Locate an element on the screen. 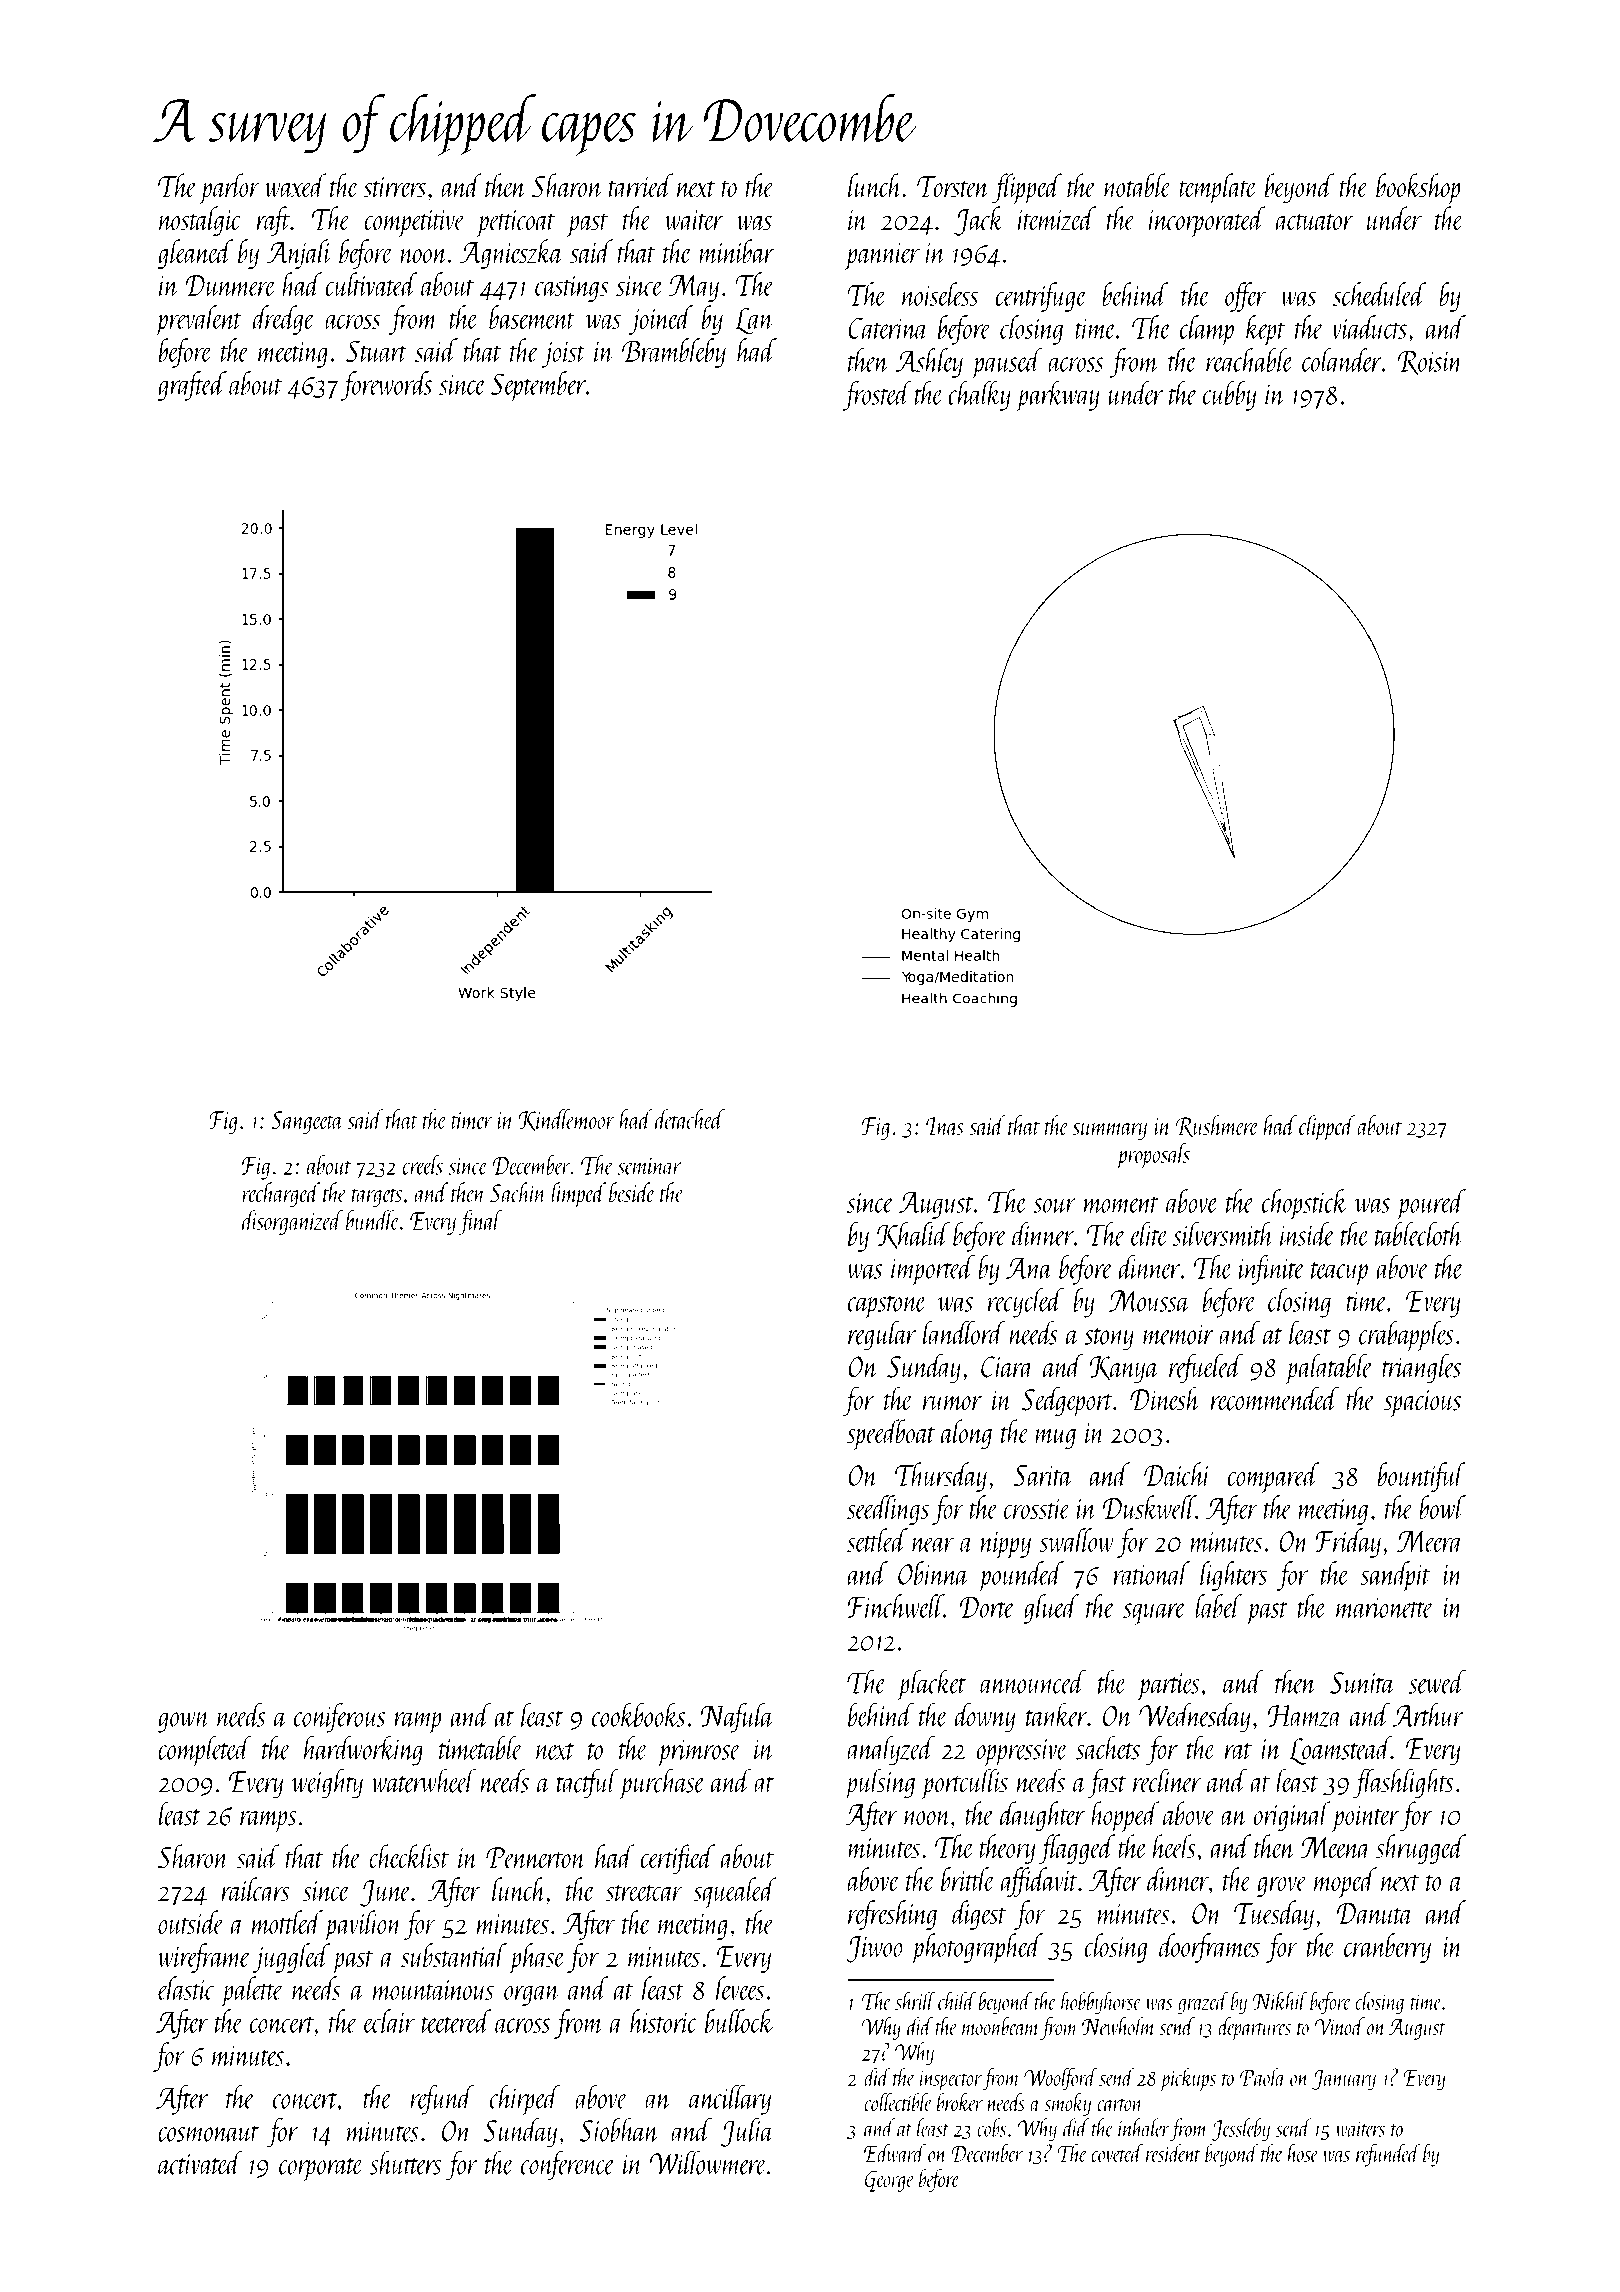 Image resolution: width=1620 pixels, height=2292 pixels. Moussa is located at coordinates (1149, 1301).
